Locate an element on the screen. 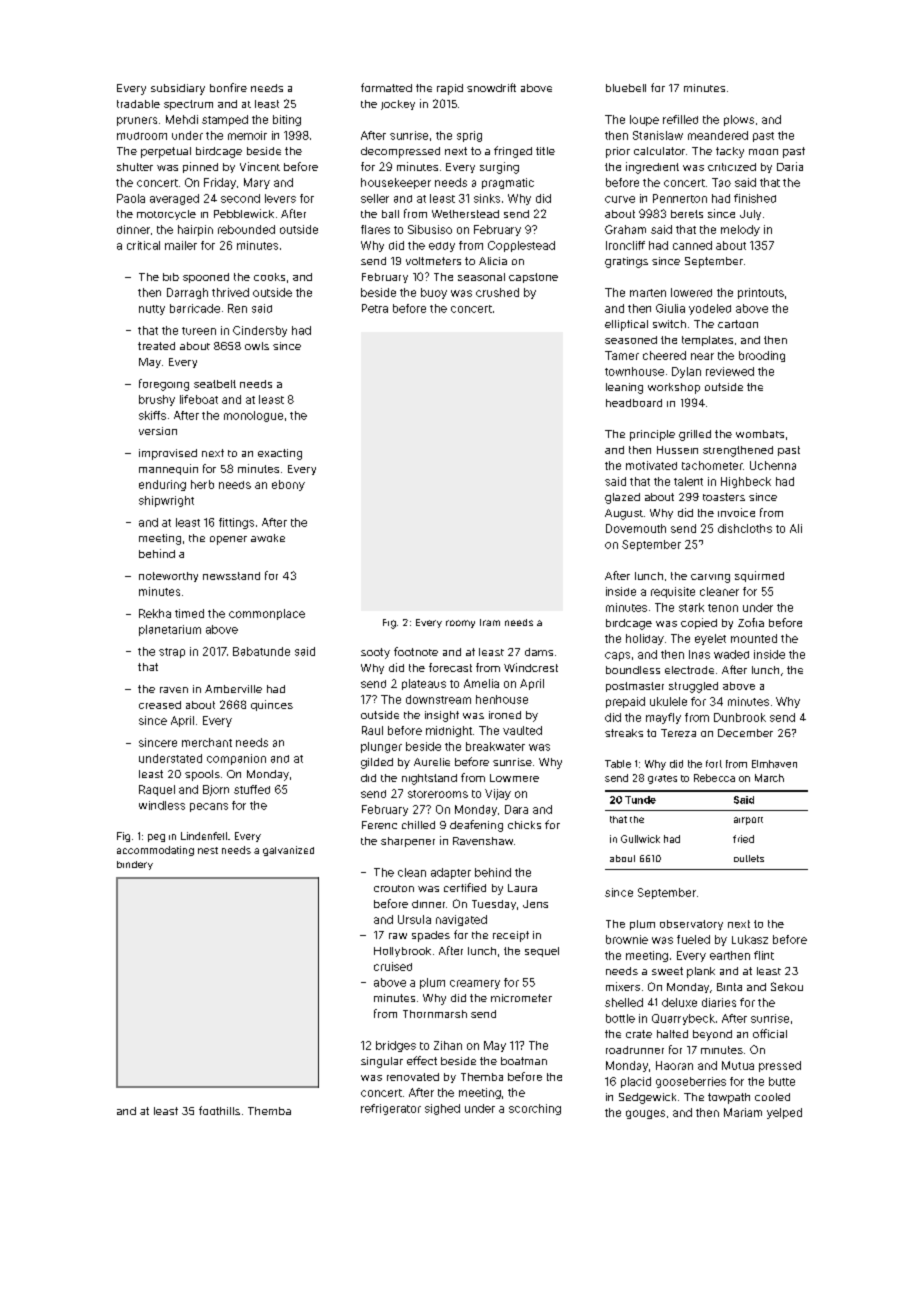  Amberville is located at coordinates (233, 689).
